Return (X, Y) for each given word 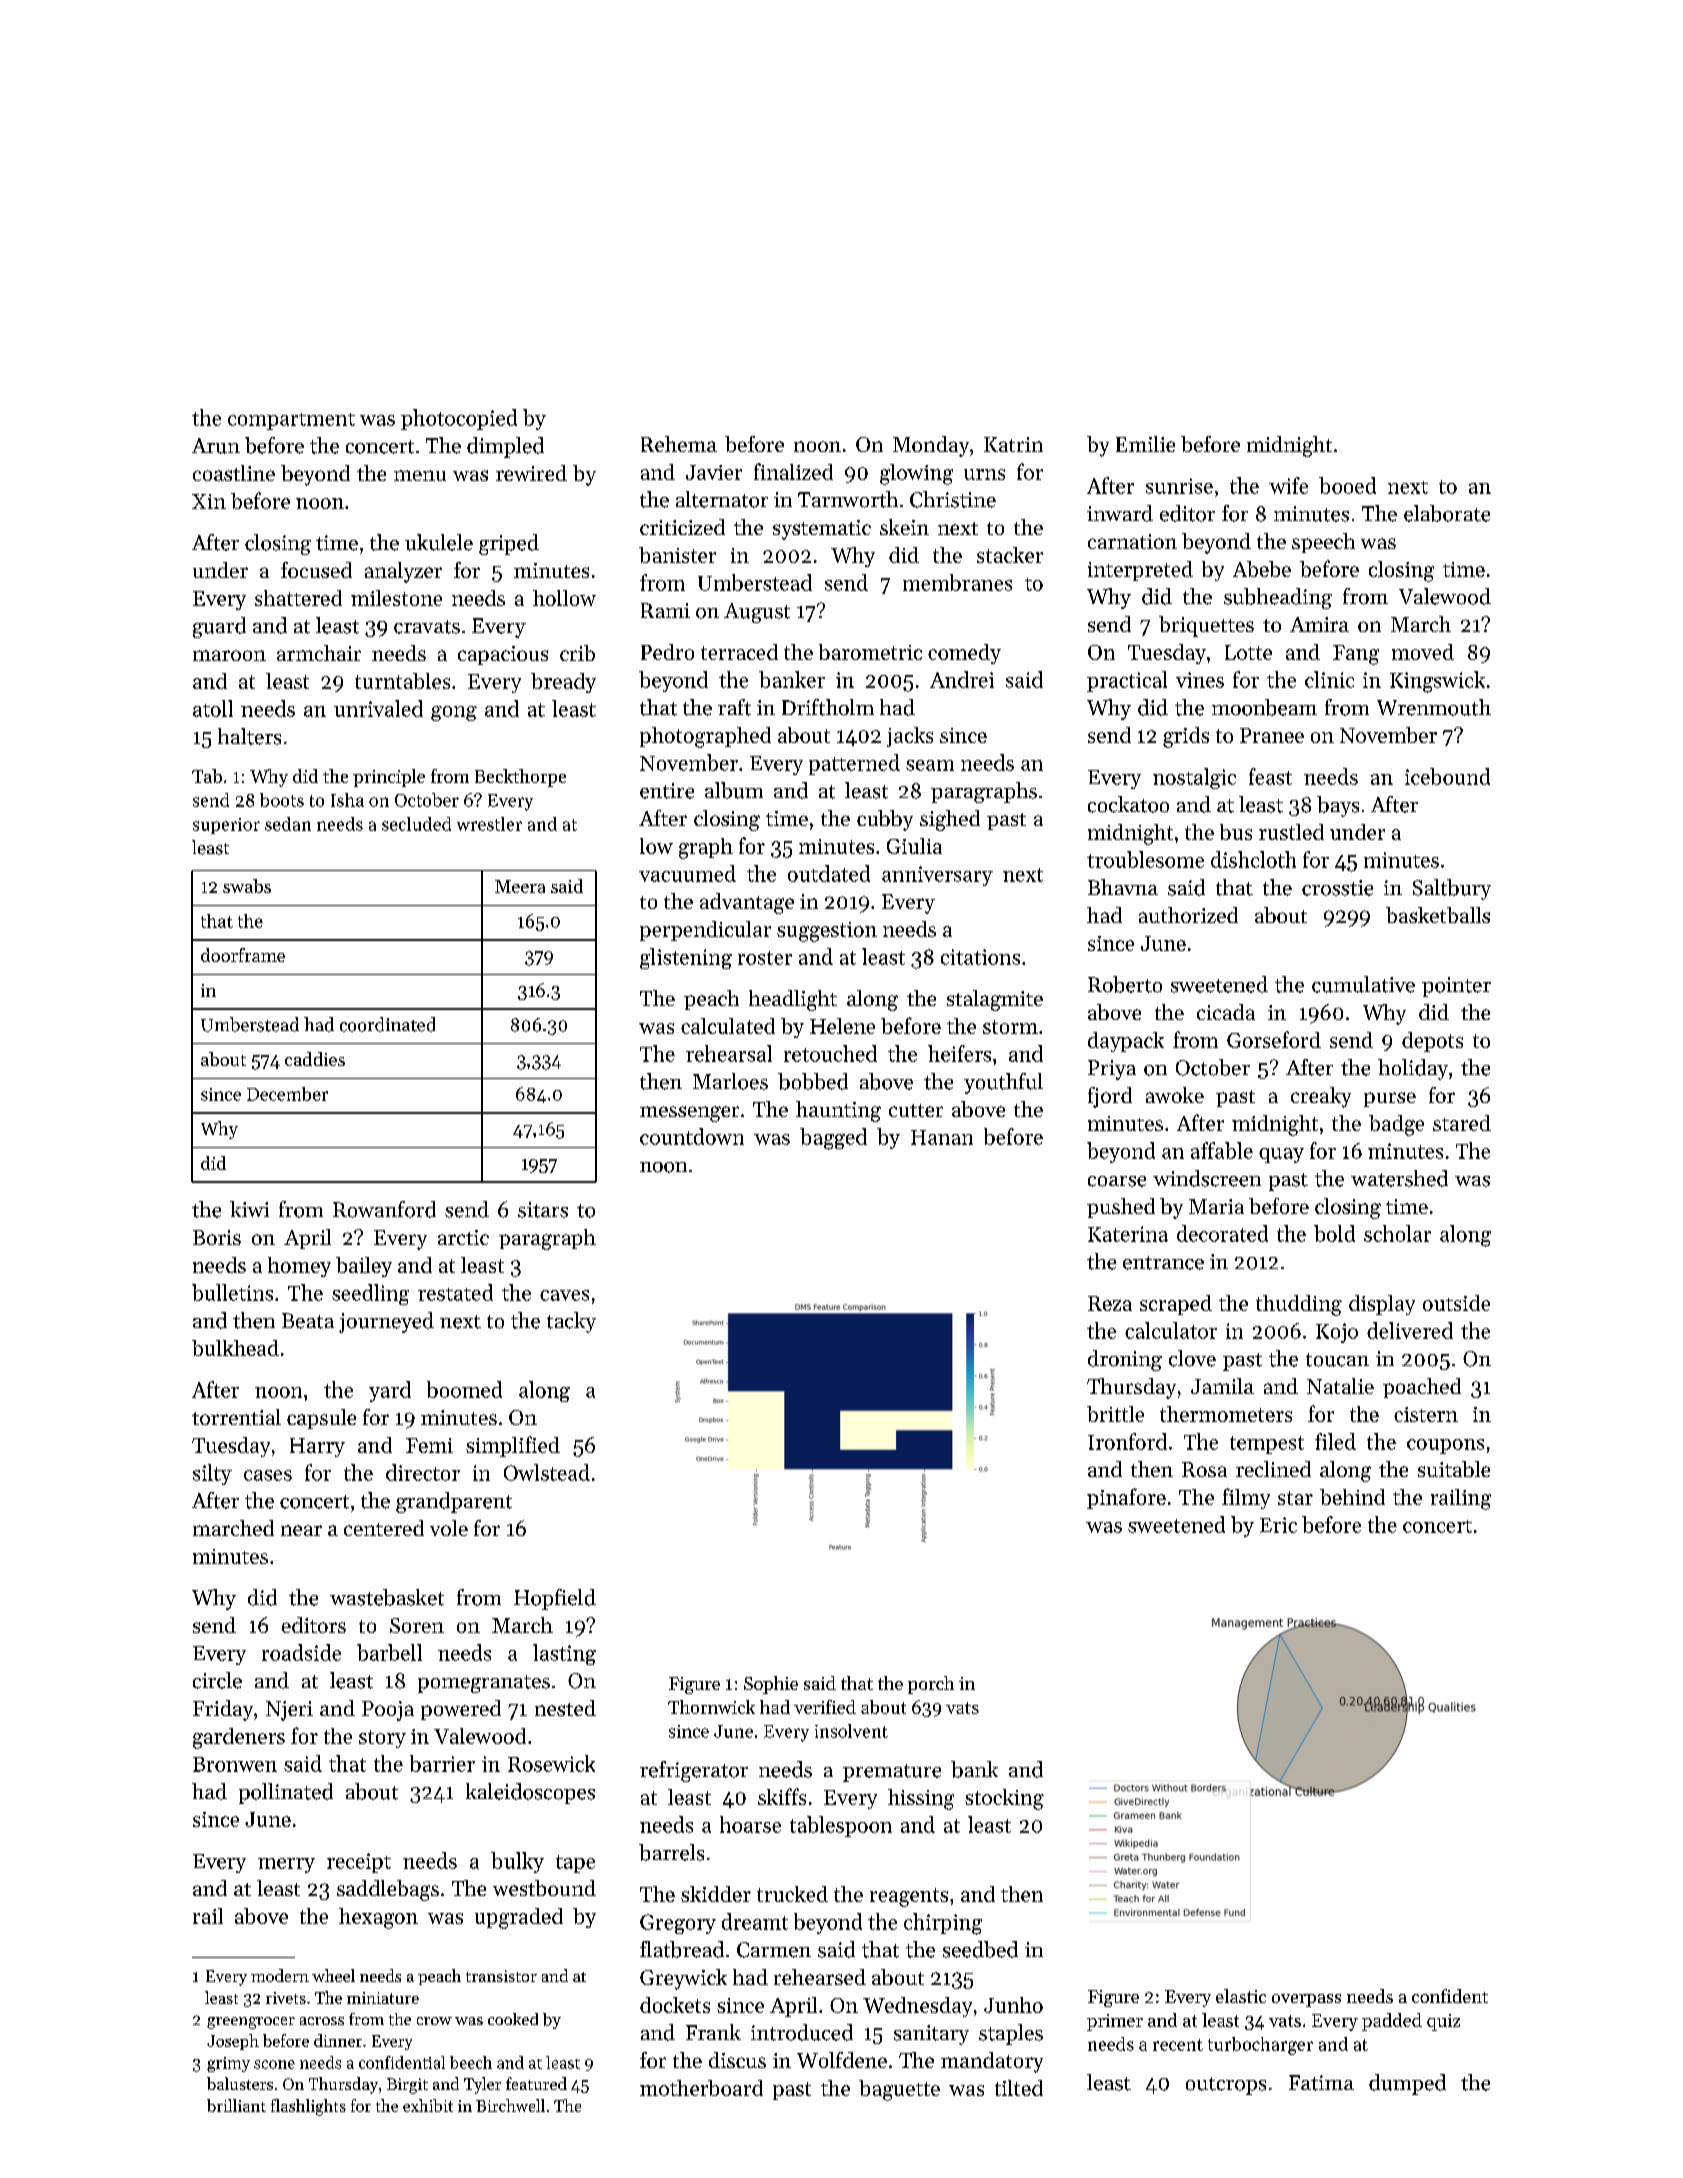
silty (212, 1474)
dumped (1407, 2084)
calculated (728, 1026)
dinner (338, 2040)
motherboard (701, 2088)
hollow (564, 598)
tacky (571, 1322)
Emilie (1145, 444)
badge (1396, 1125)
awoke (1175, 1095)
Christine (953, 499)
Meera (520, 886)
